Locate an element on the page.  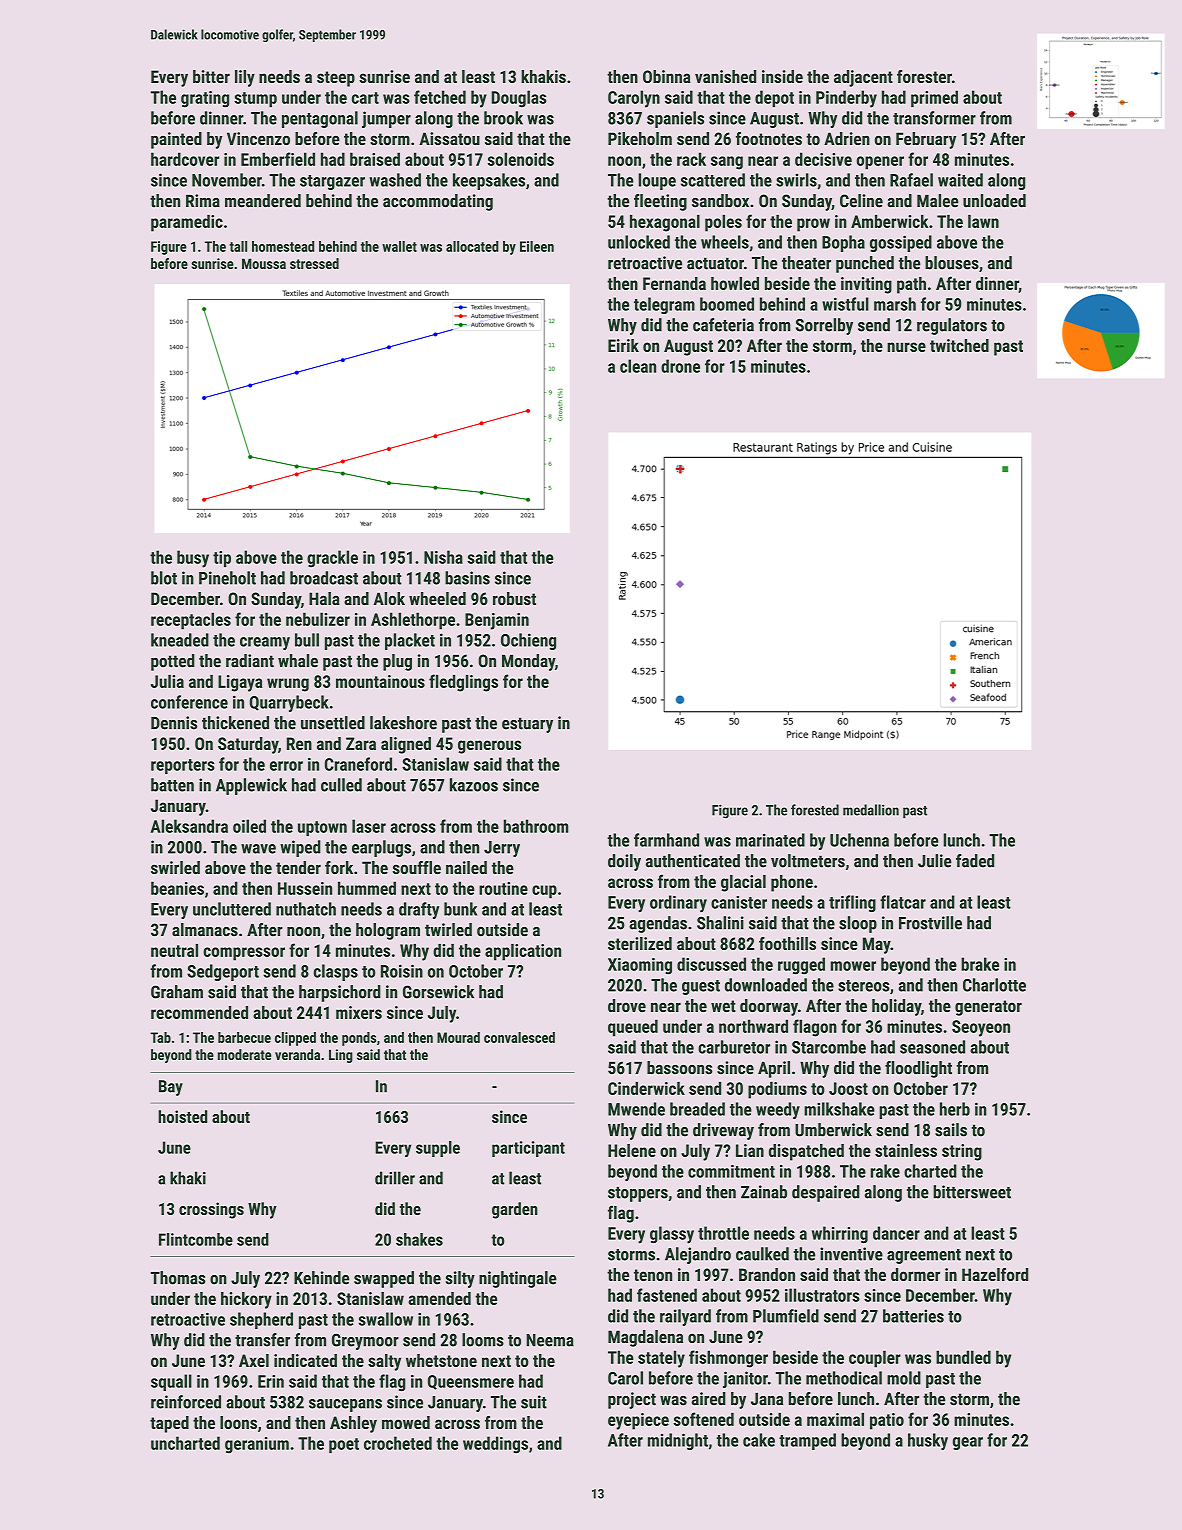
thickened is located at coordinates (235, 723).
